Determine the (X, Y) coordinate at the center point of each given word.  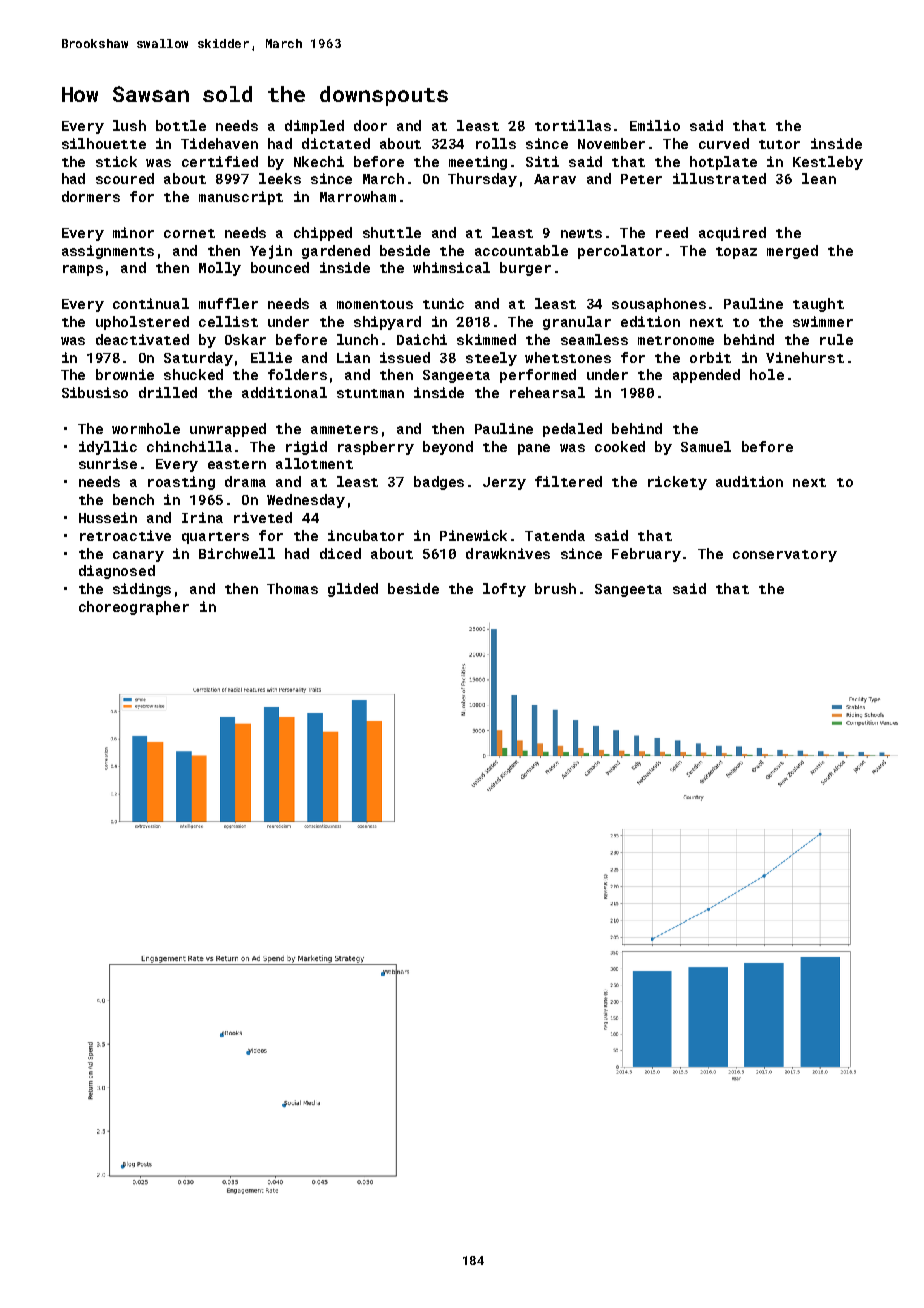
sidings (142, 590)
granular (577, 323)
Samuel (706, 446)
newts (581, 233)
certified (220, 161)
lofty (504, 590)
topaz (736, 253)
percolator (620, 252)
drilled (168, 392)
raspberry (376, 448)
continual (151, 303)
